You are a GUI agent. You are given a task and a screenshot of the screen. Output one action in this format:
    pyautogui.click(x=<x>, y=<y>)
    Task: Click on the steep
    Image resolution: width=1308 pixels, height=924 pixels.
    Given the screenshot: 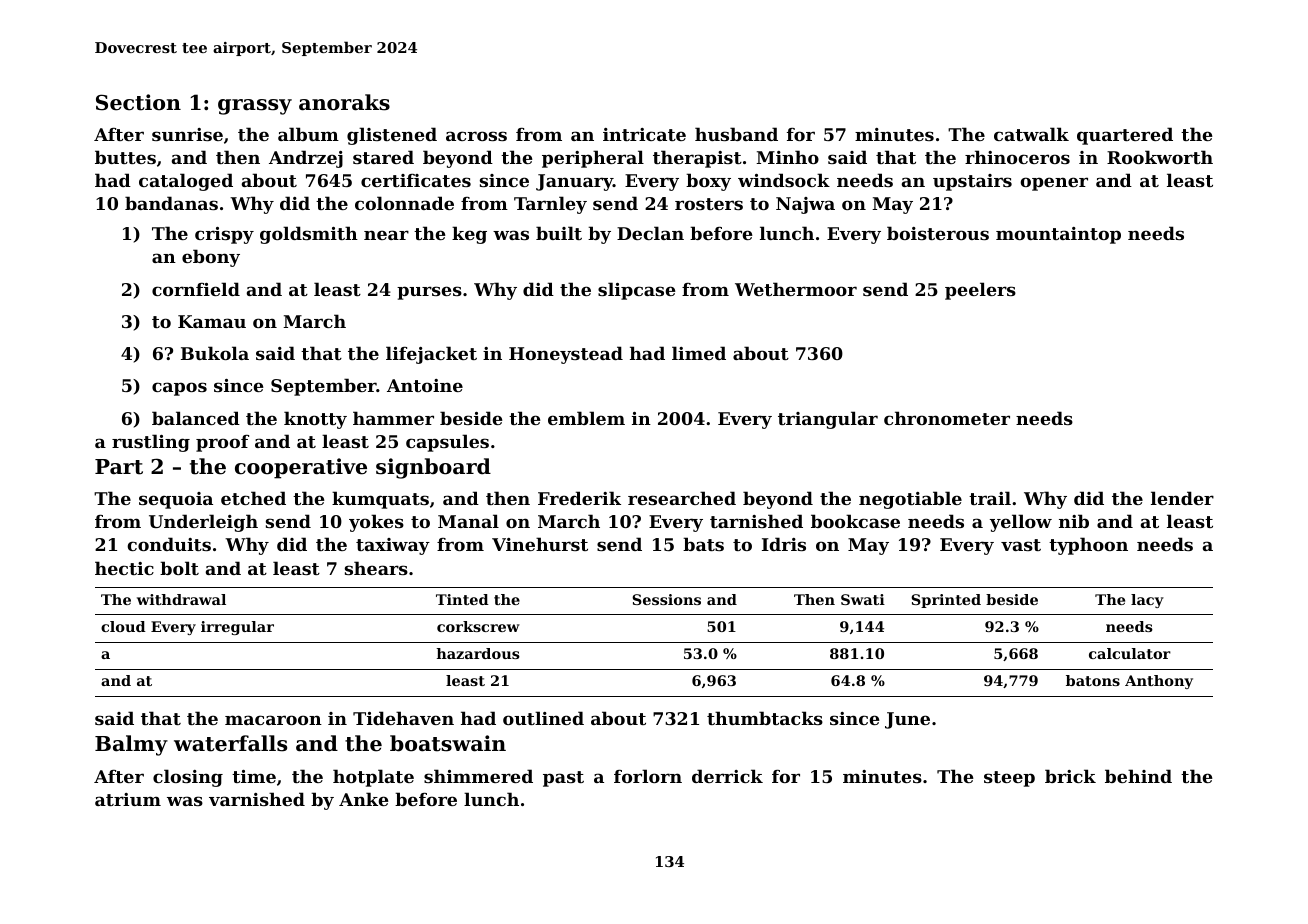 What is the action you would take?
    pyautogui.click(x=1009, y=779)
